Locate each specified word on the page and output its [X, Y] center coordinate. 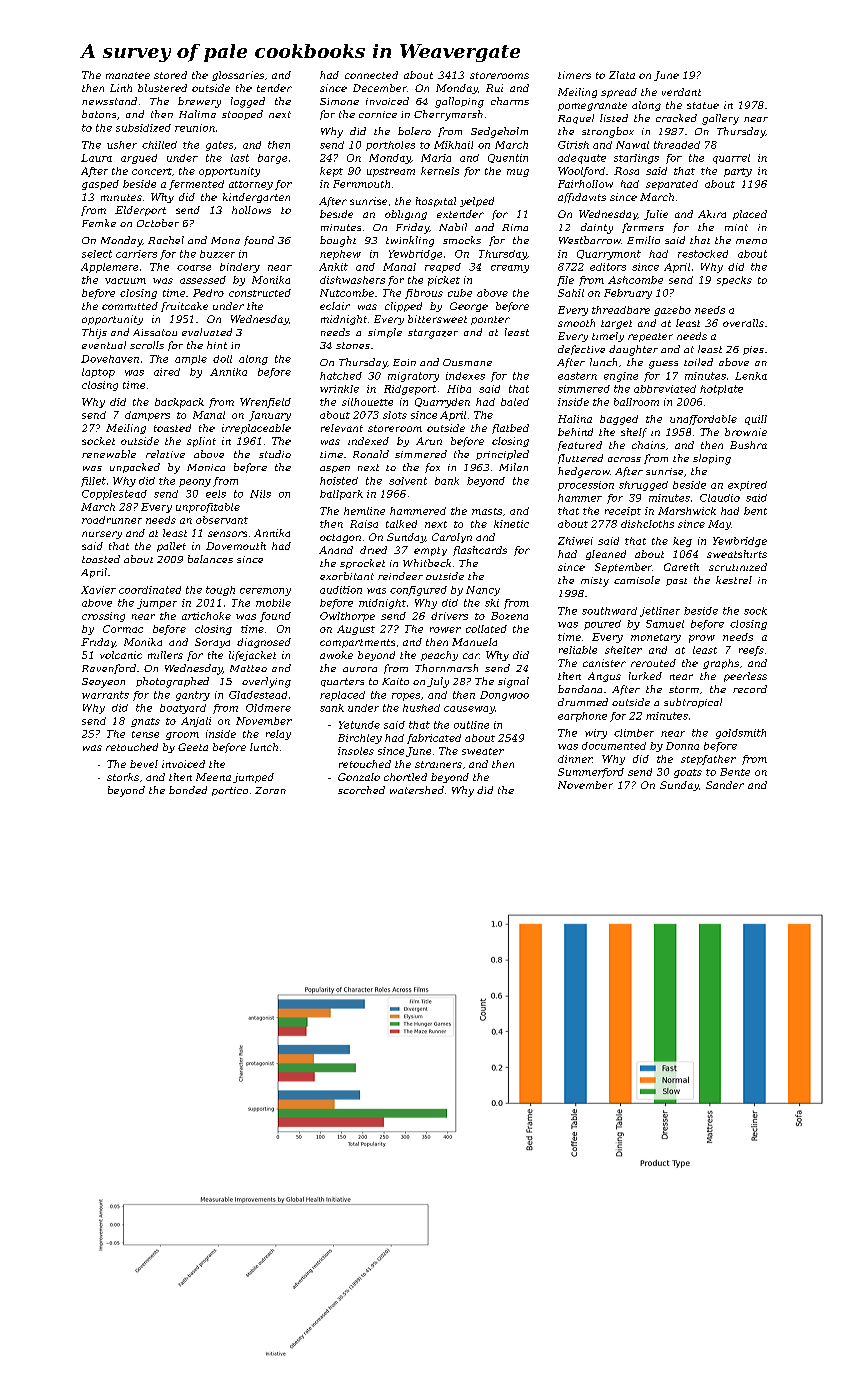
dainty [597, 228]
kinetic [511, 524]
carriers [136, 254]
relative [165, 454]
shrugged [643, 486]
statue [703, 105]
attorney [251, 185]
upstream [391, 172]
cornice [378, 114]
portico [230, 791]
